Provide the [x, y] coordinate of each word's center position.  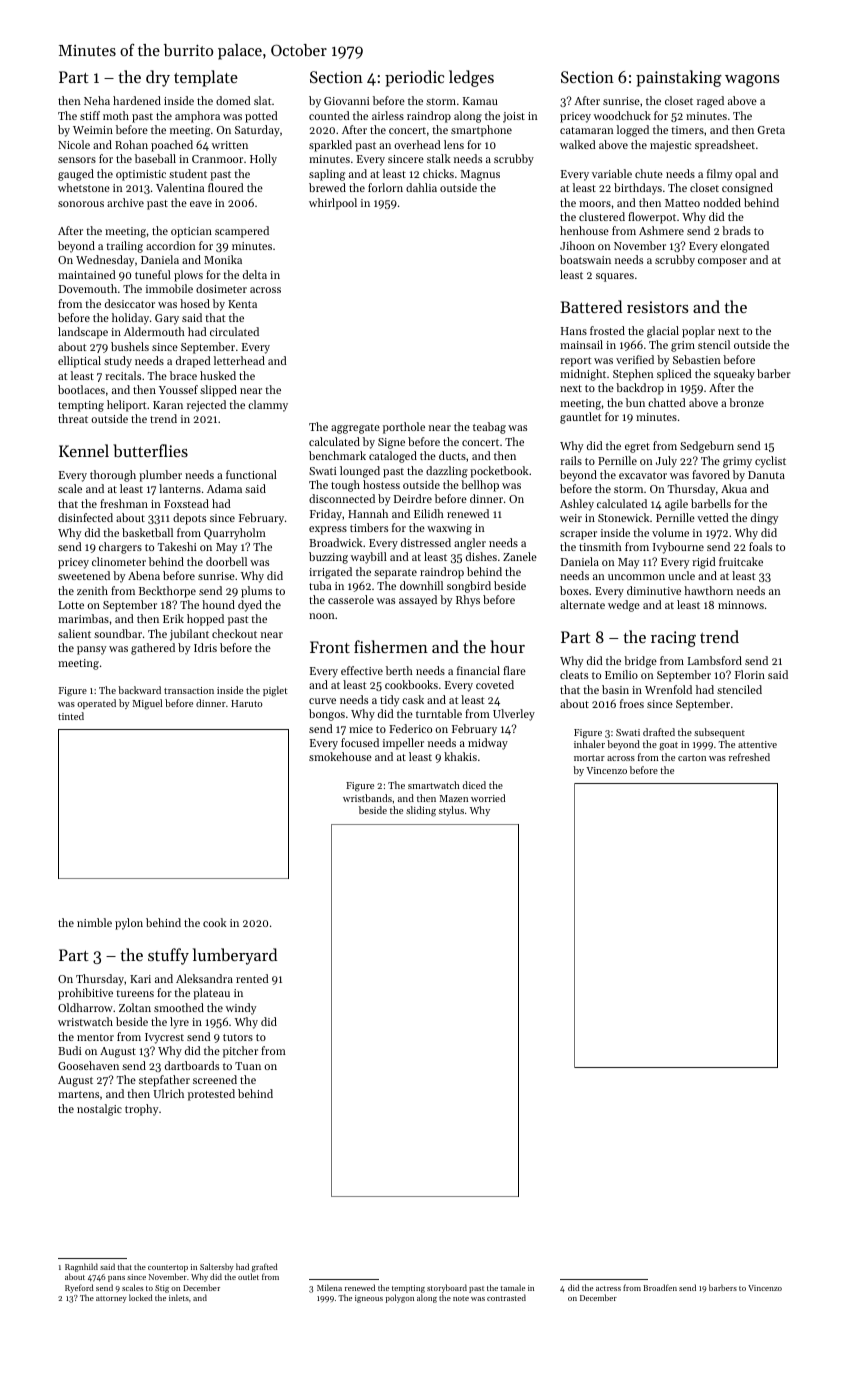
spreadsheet [725, 146]
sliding [421, 811]
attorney [111, 1299]
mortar [589, 758]
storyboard [447, 1288]
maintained [87, 274]
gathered [153, 649]
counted [329, 115]
